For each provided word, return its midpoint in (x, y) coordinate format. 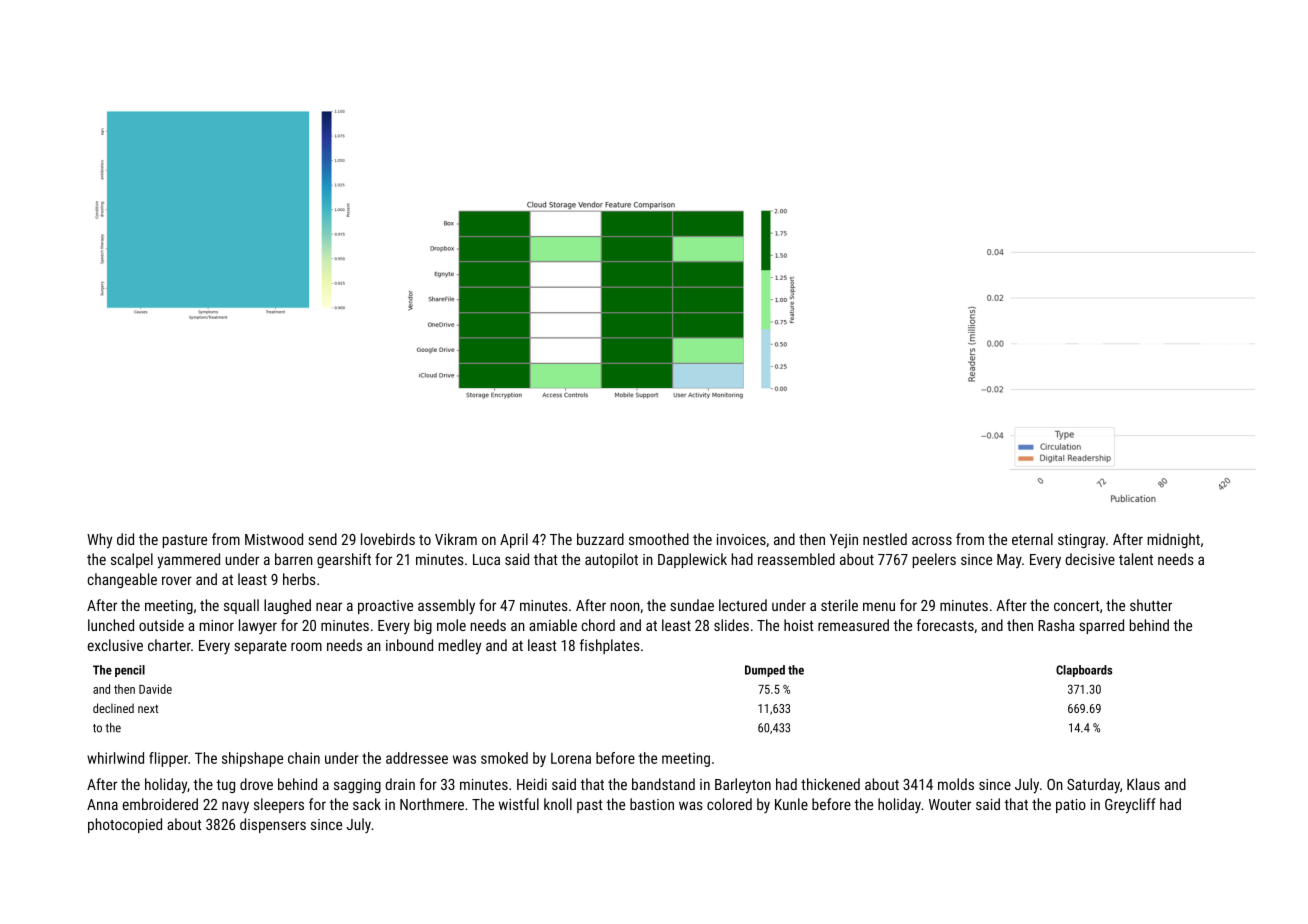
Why (99, 541)
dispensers (273, 825)
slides (731, 625)
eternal (1032, 539)
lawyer (258, 626)
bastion (652, 804)
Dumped (765, 671)
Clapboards (1084, 671)
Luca (486, 559)
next (148, 709)
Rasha (1056, 625)
